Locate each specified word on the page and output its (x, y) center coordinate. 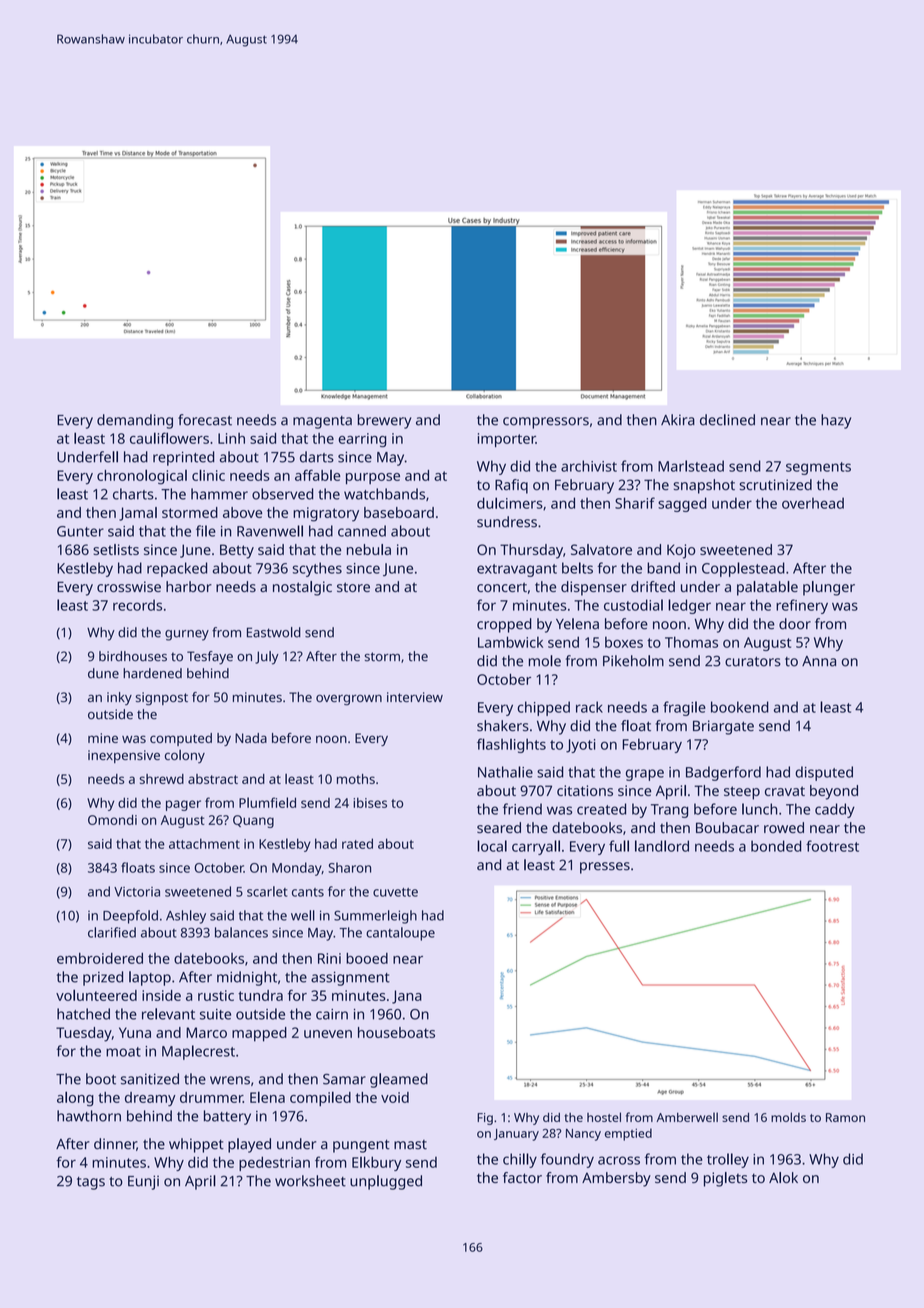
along (75, 1099)
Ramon (845, 1117)
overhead (813, 503)
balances (241, 932)
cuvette (395, 892)
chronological (142, 477)
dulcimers (510, 503)
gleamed (399, 1080)
